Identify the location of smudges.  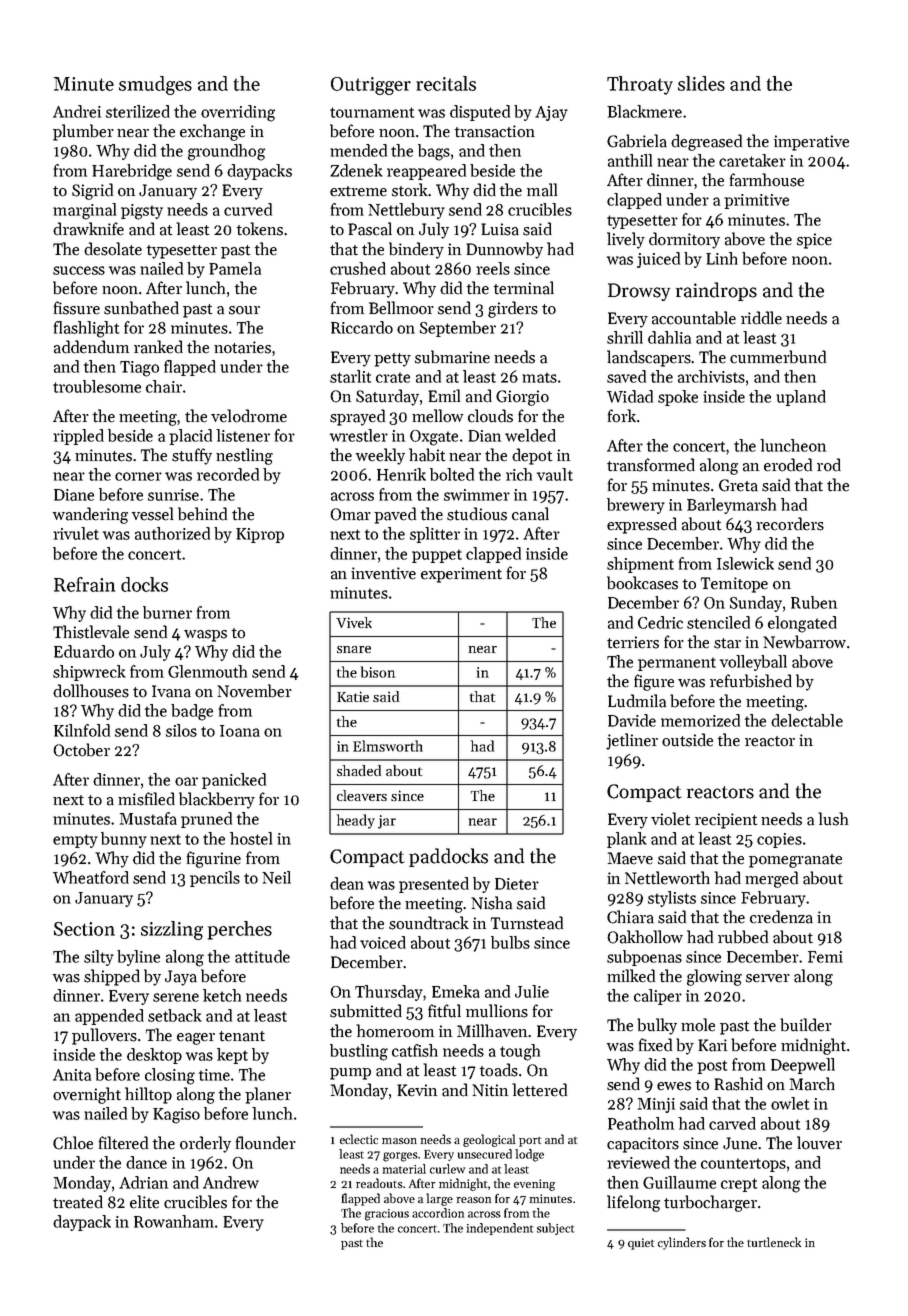
(155, 85).
